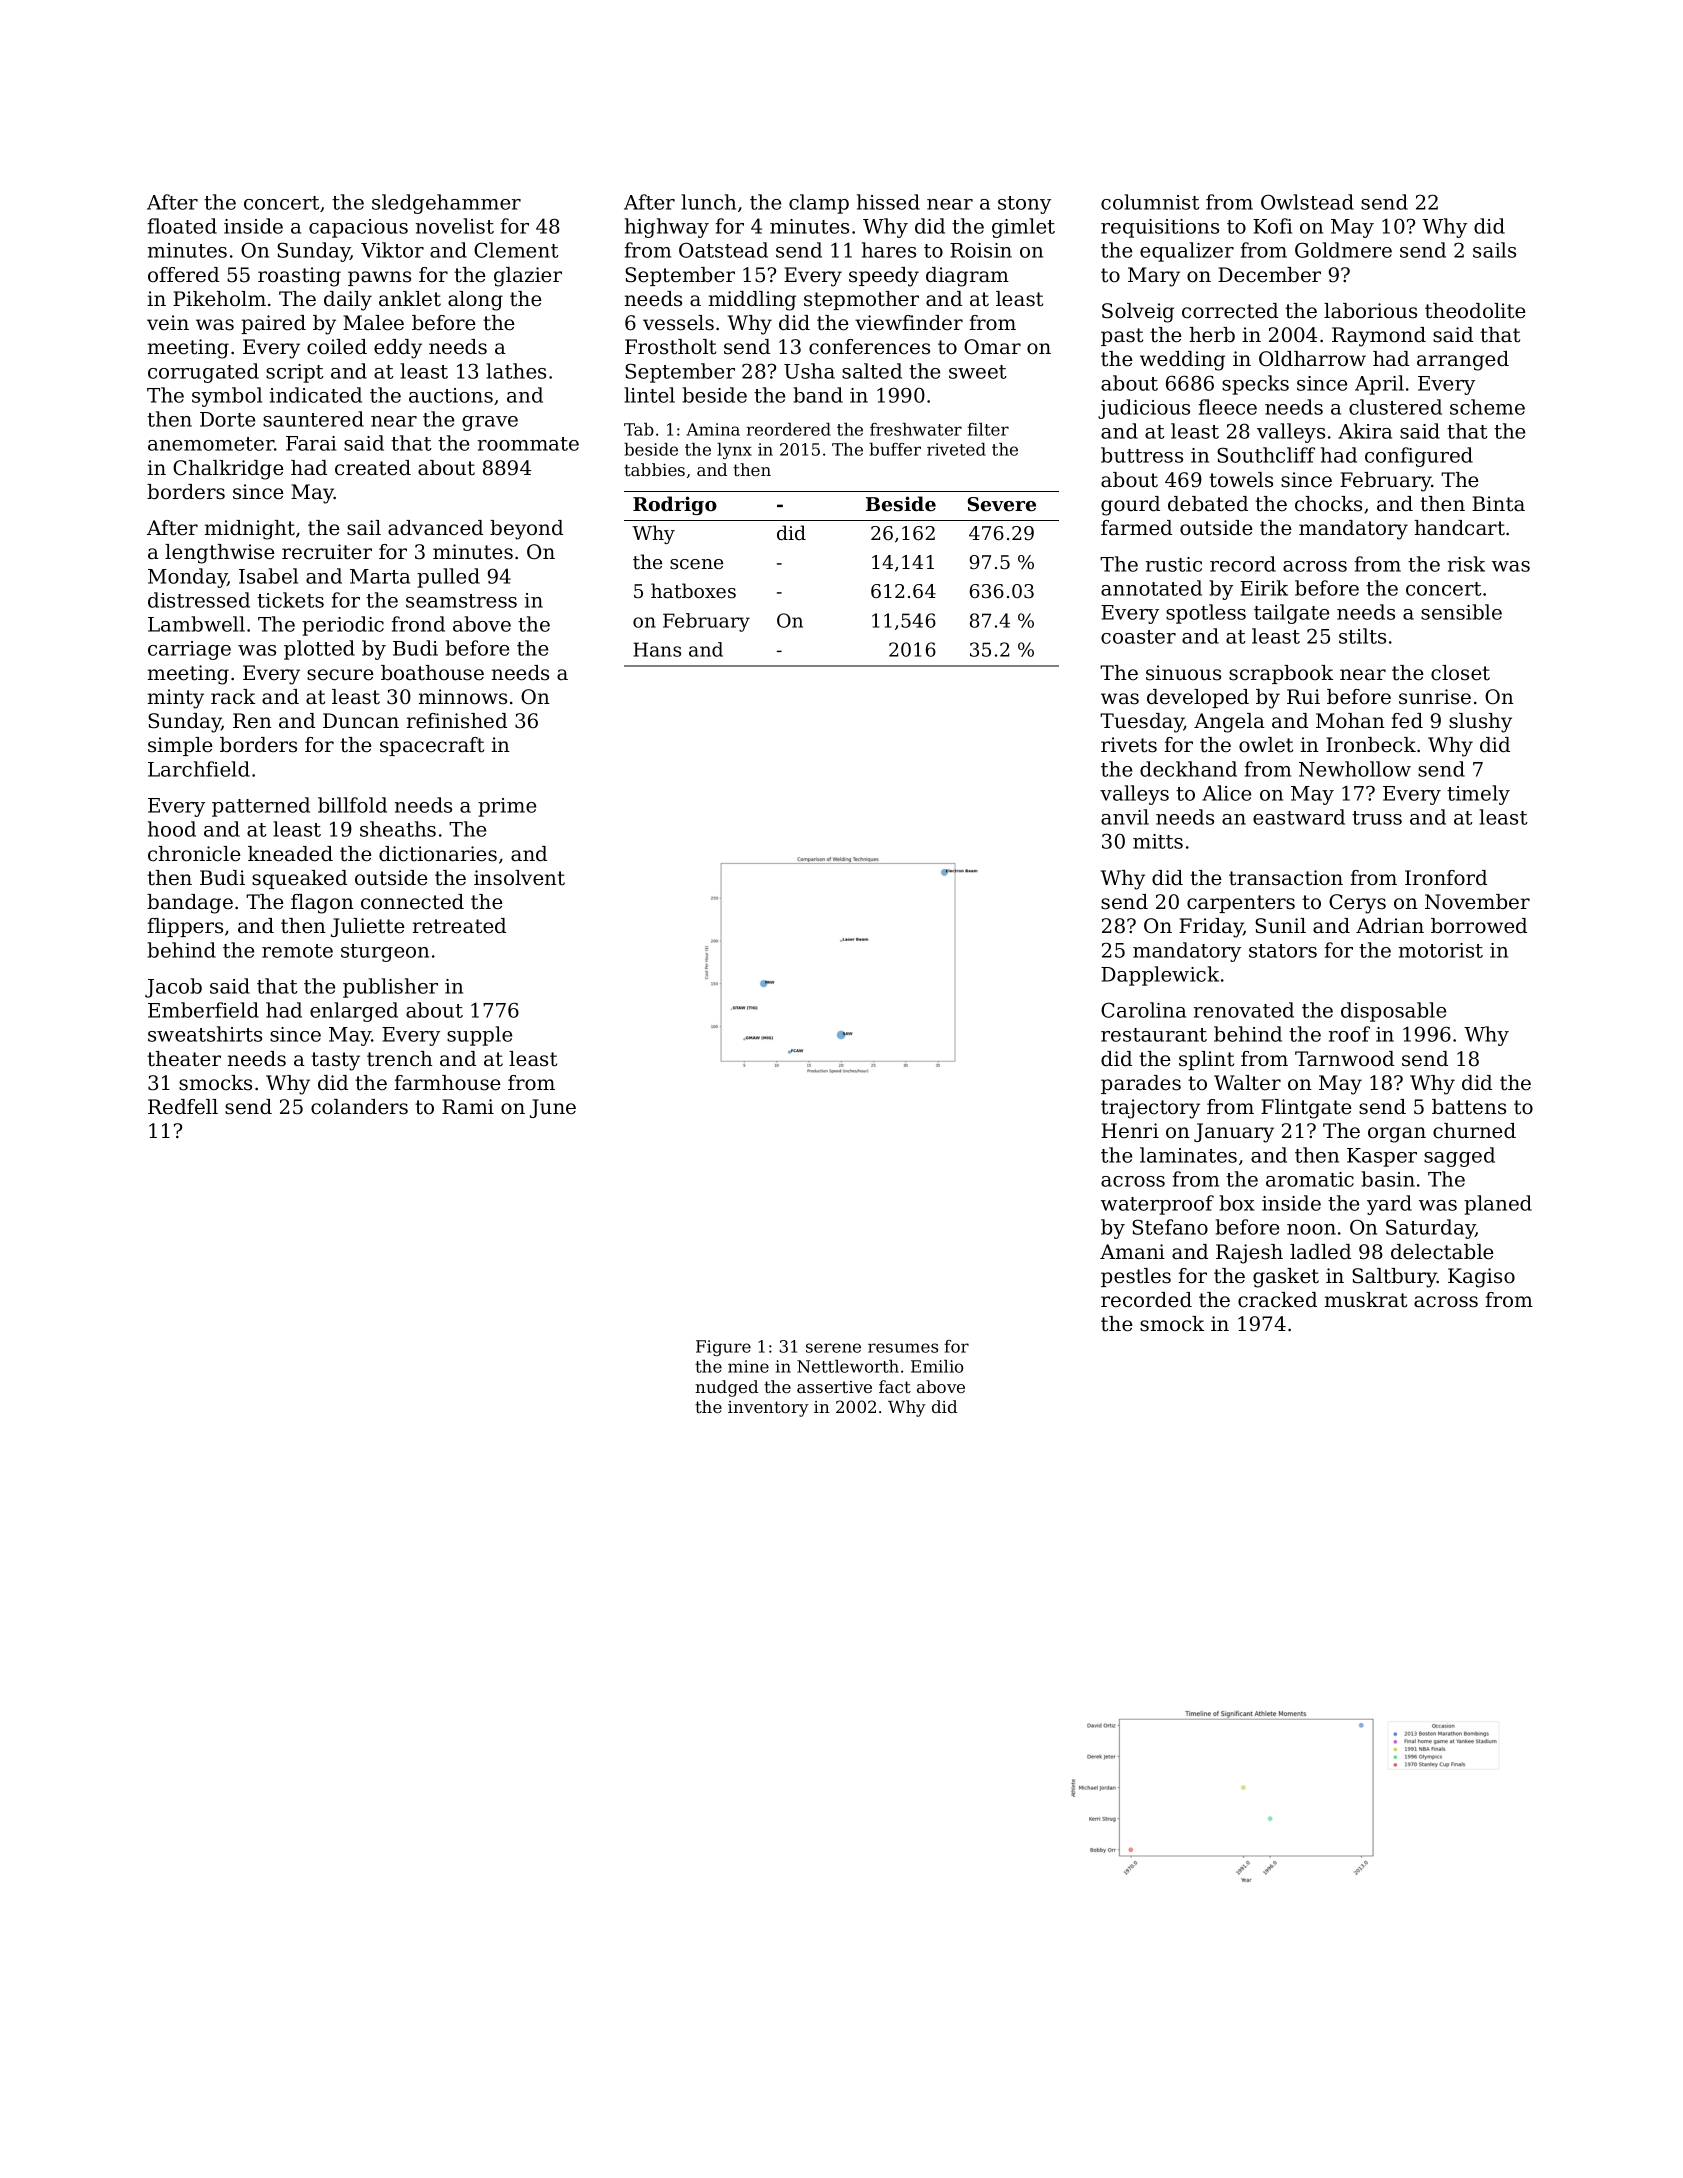 The image size is (1683, 2178). Describe the element at coordinates (1446, 878) in the screenshot. I see `Ironford` at that location.
